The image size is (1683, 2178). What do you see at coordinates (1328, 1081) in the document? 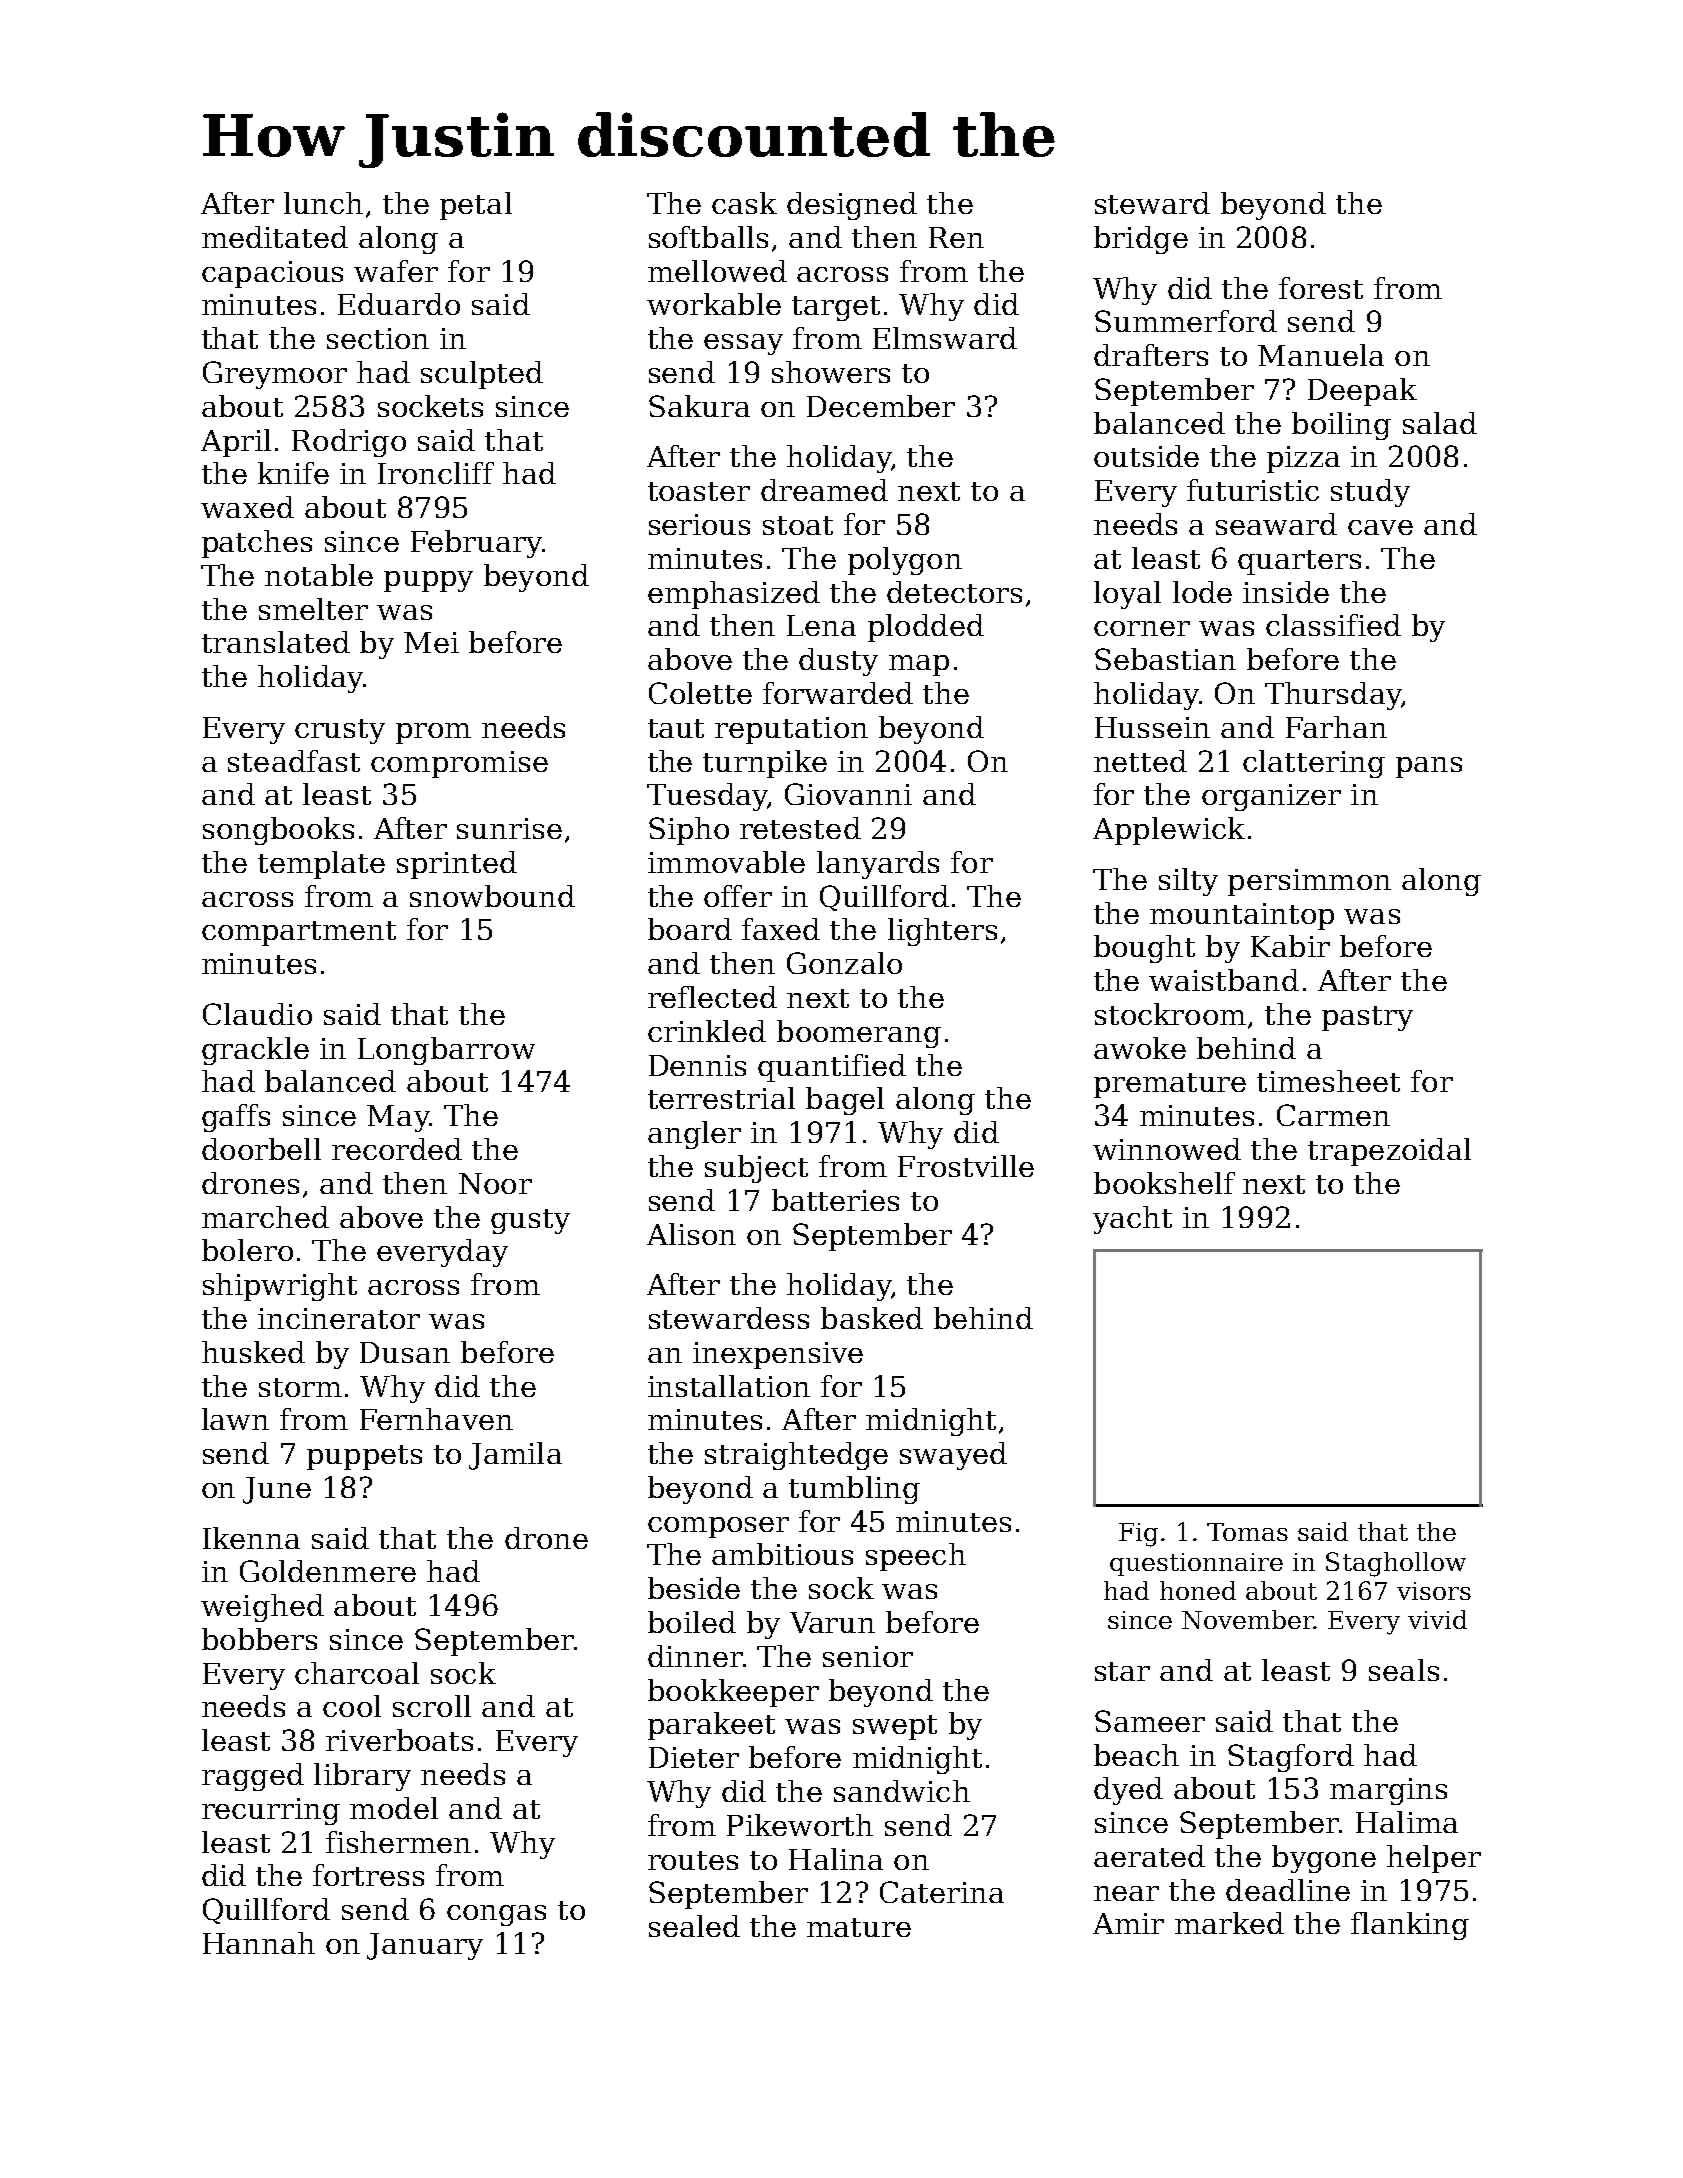
I see `timesheet` at bounding box center [1328, 1081].
